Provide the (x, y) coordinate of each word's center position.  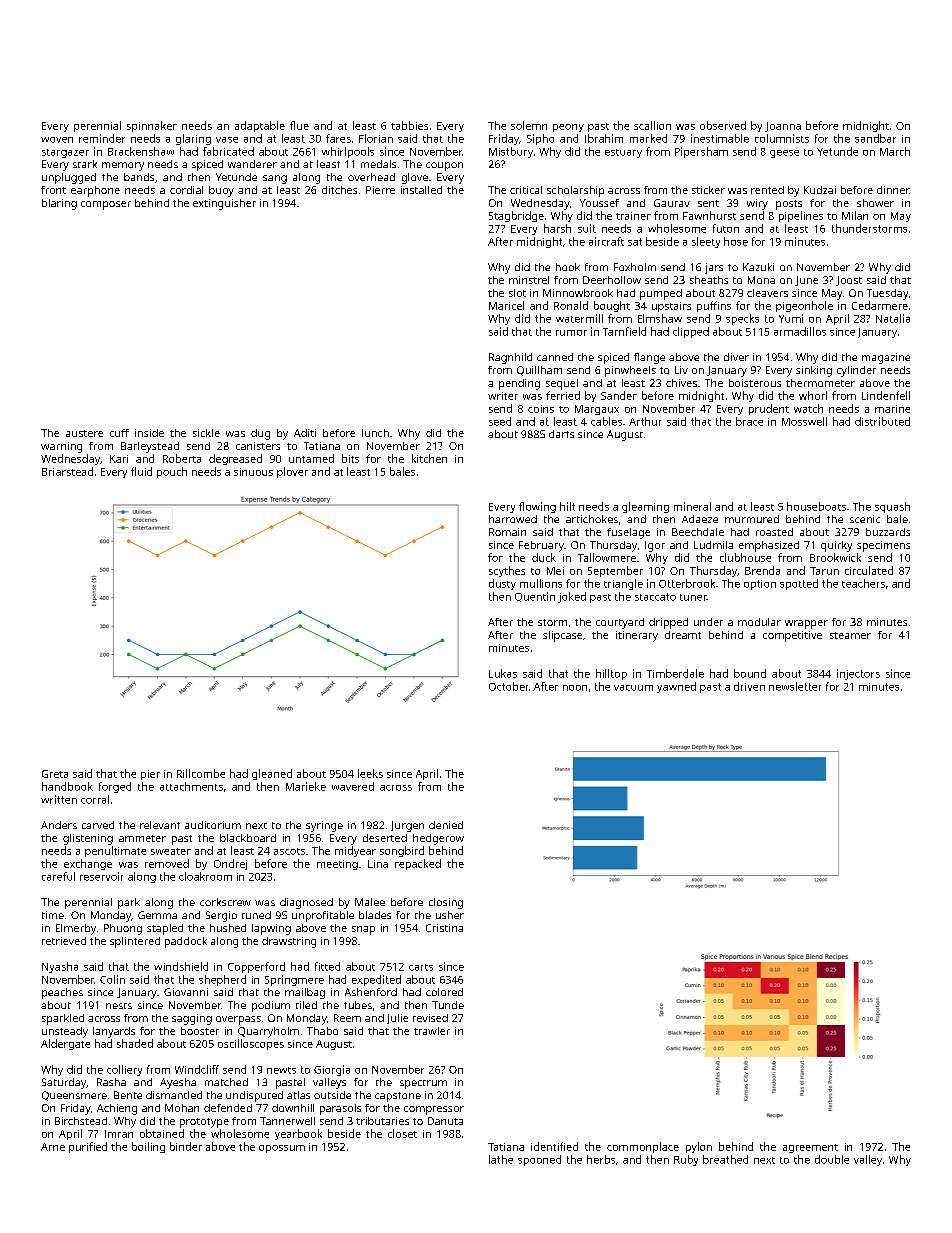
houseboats (816, 506)
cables (606, 421)
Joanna (783, 127)
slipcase (562, 636)
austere (84, 433)
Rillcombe (201, 773)
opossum (282, 1149)
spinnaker (152, 126)
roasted (774, 532)
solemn (529, 125)
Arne (53, 1147)
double (832, 1159)
